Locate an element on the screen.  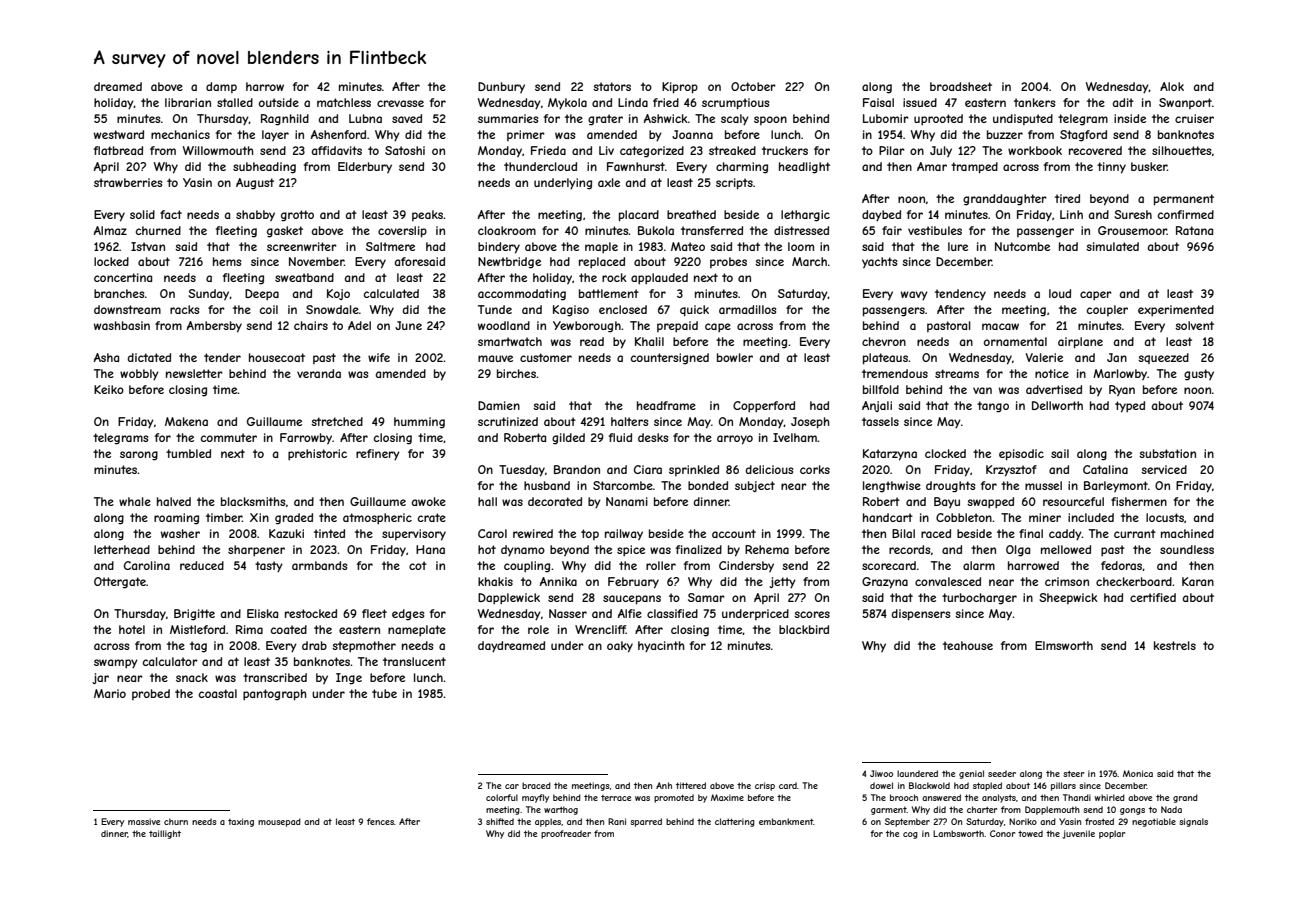
February is located at coordinates (633, 583).
